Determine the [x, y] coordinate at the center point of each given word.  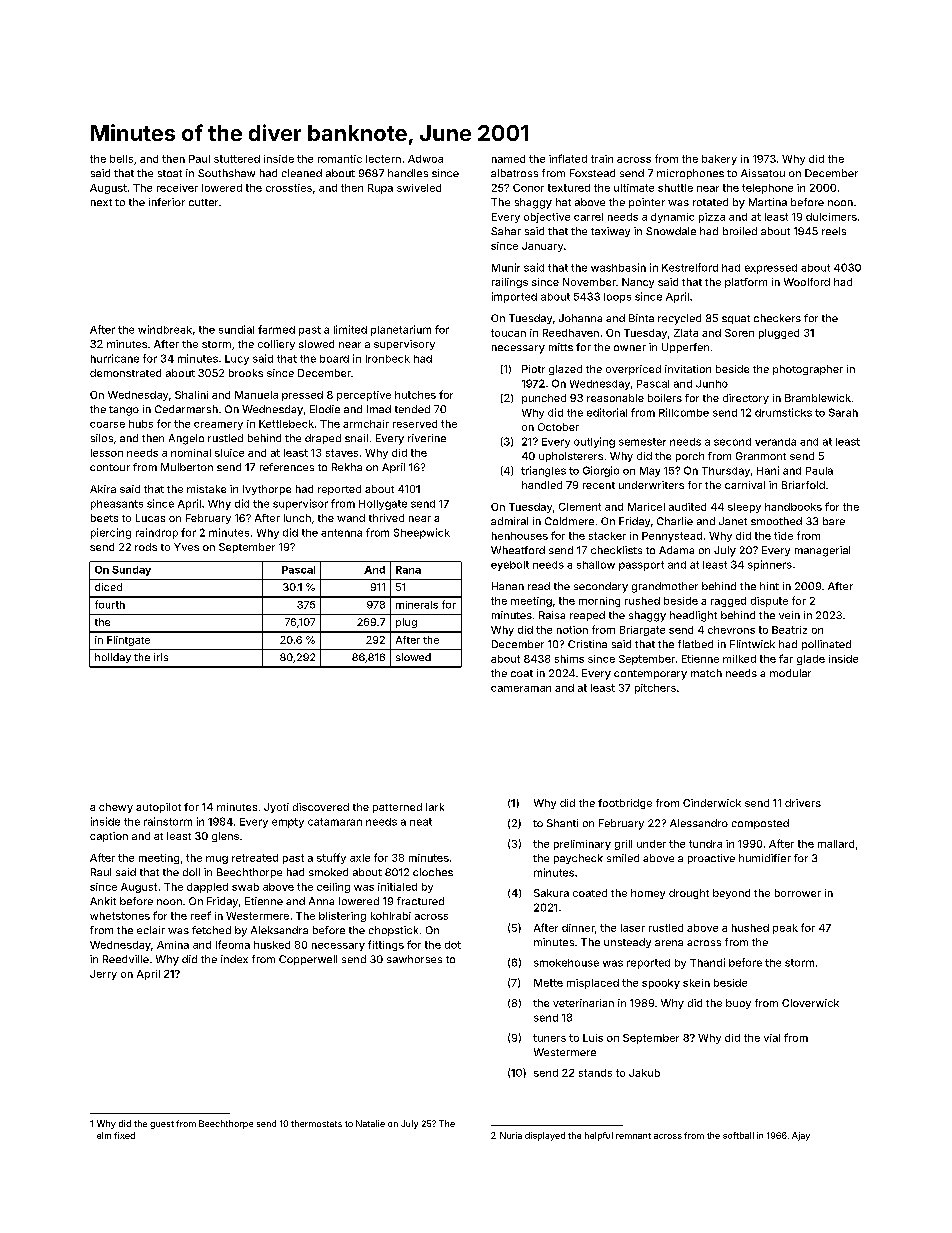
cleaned [302, 173]
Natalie [370, 1123]
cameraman [521, 689]
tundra [705, 844]
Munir [506, 267]
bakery [719, 160]
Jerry [103, 975]
